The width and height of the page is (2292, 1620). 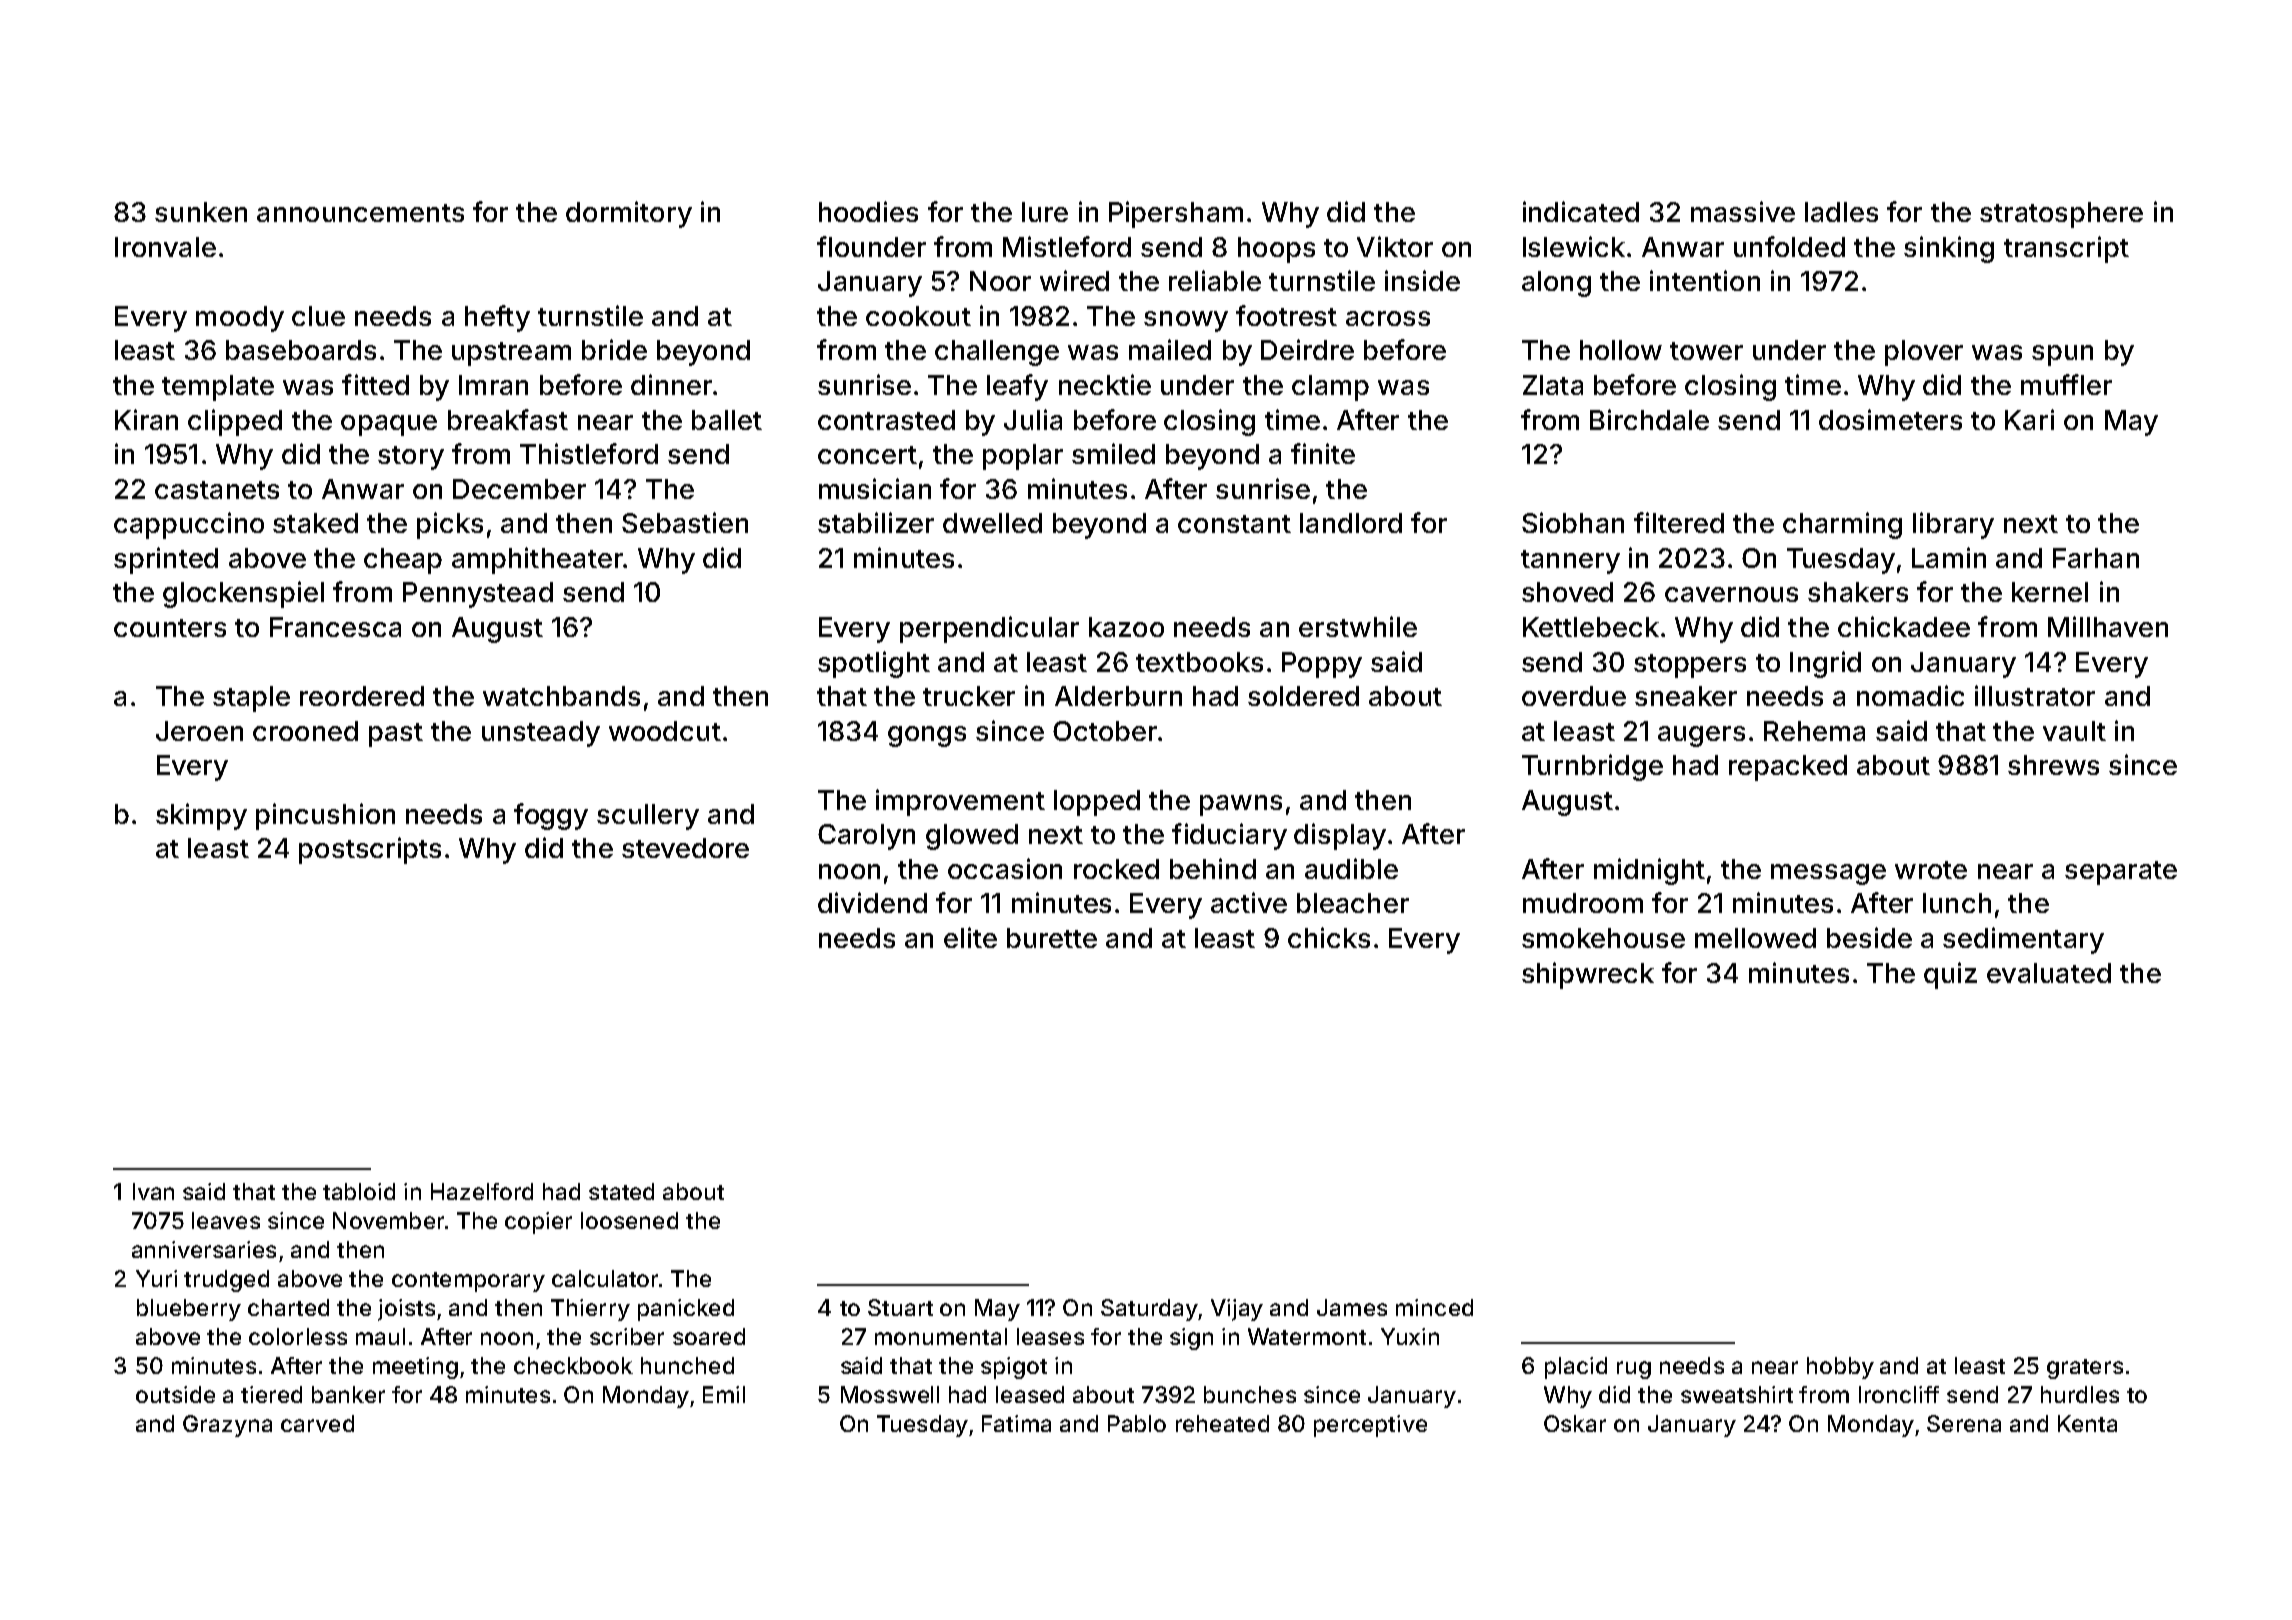 What do you see at coordinates (1931, 870) in the page?
I see `wrote` at bounding box center [1931, 870].
